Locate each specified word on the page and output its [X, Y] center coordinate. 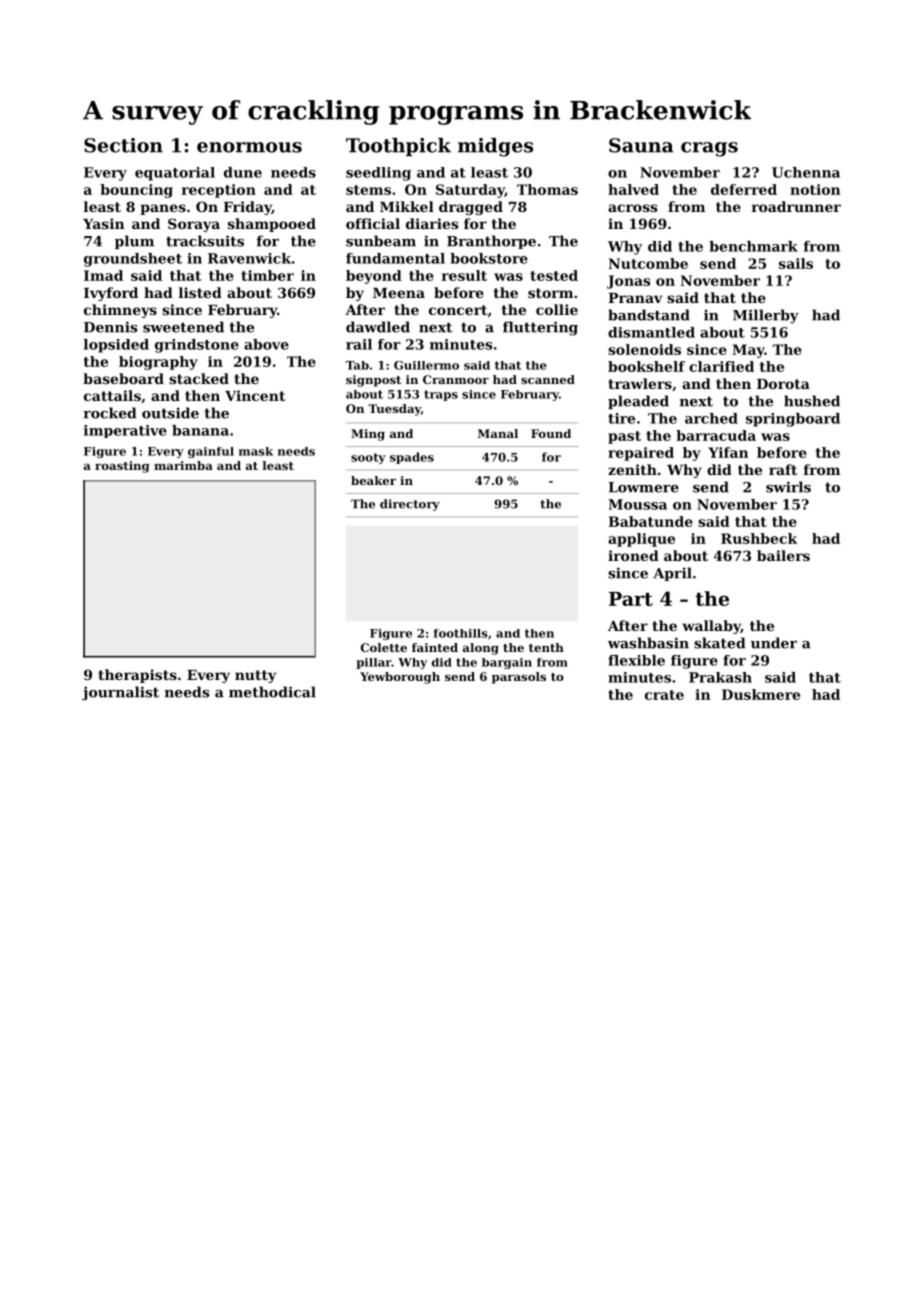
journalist [120, 693]
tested [554, 275]
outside [170, 413]
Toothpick [398, 147]
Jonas [629, 282]
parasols [519, 678]
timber [267, 275]
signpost [373, 381]
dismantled [651, 332]
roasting [122, 467]
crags [709, 149]
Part [631, 599]
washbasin [648, 643]
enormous [249, 147]
